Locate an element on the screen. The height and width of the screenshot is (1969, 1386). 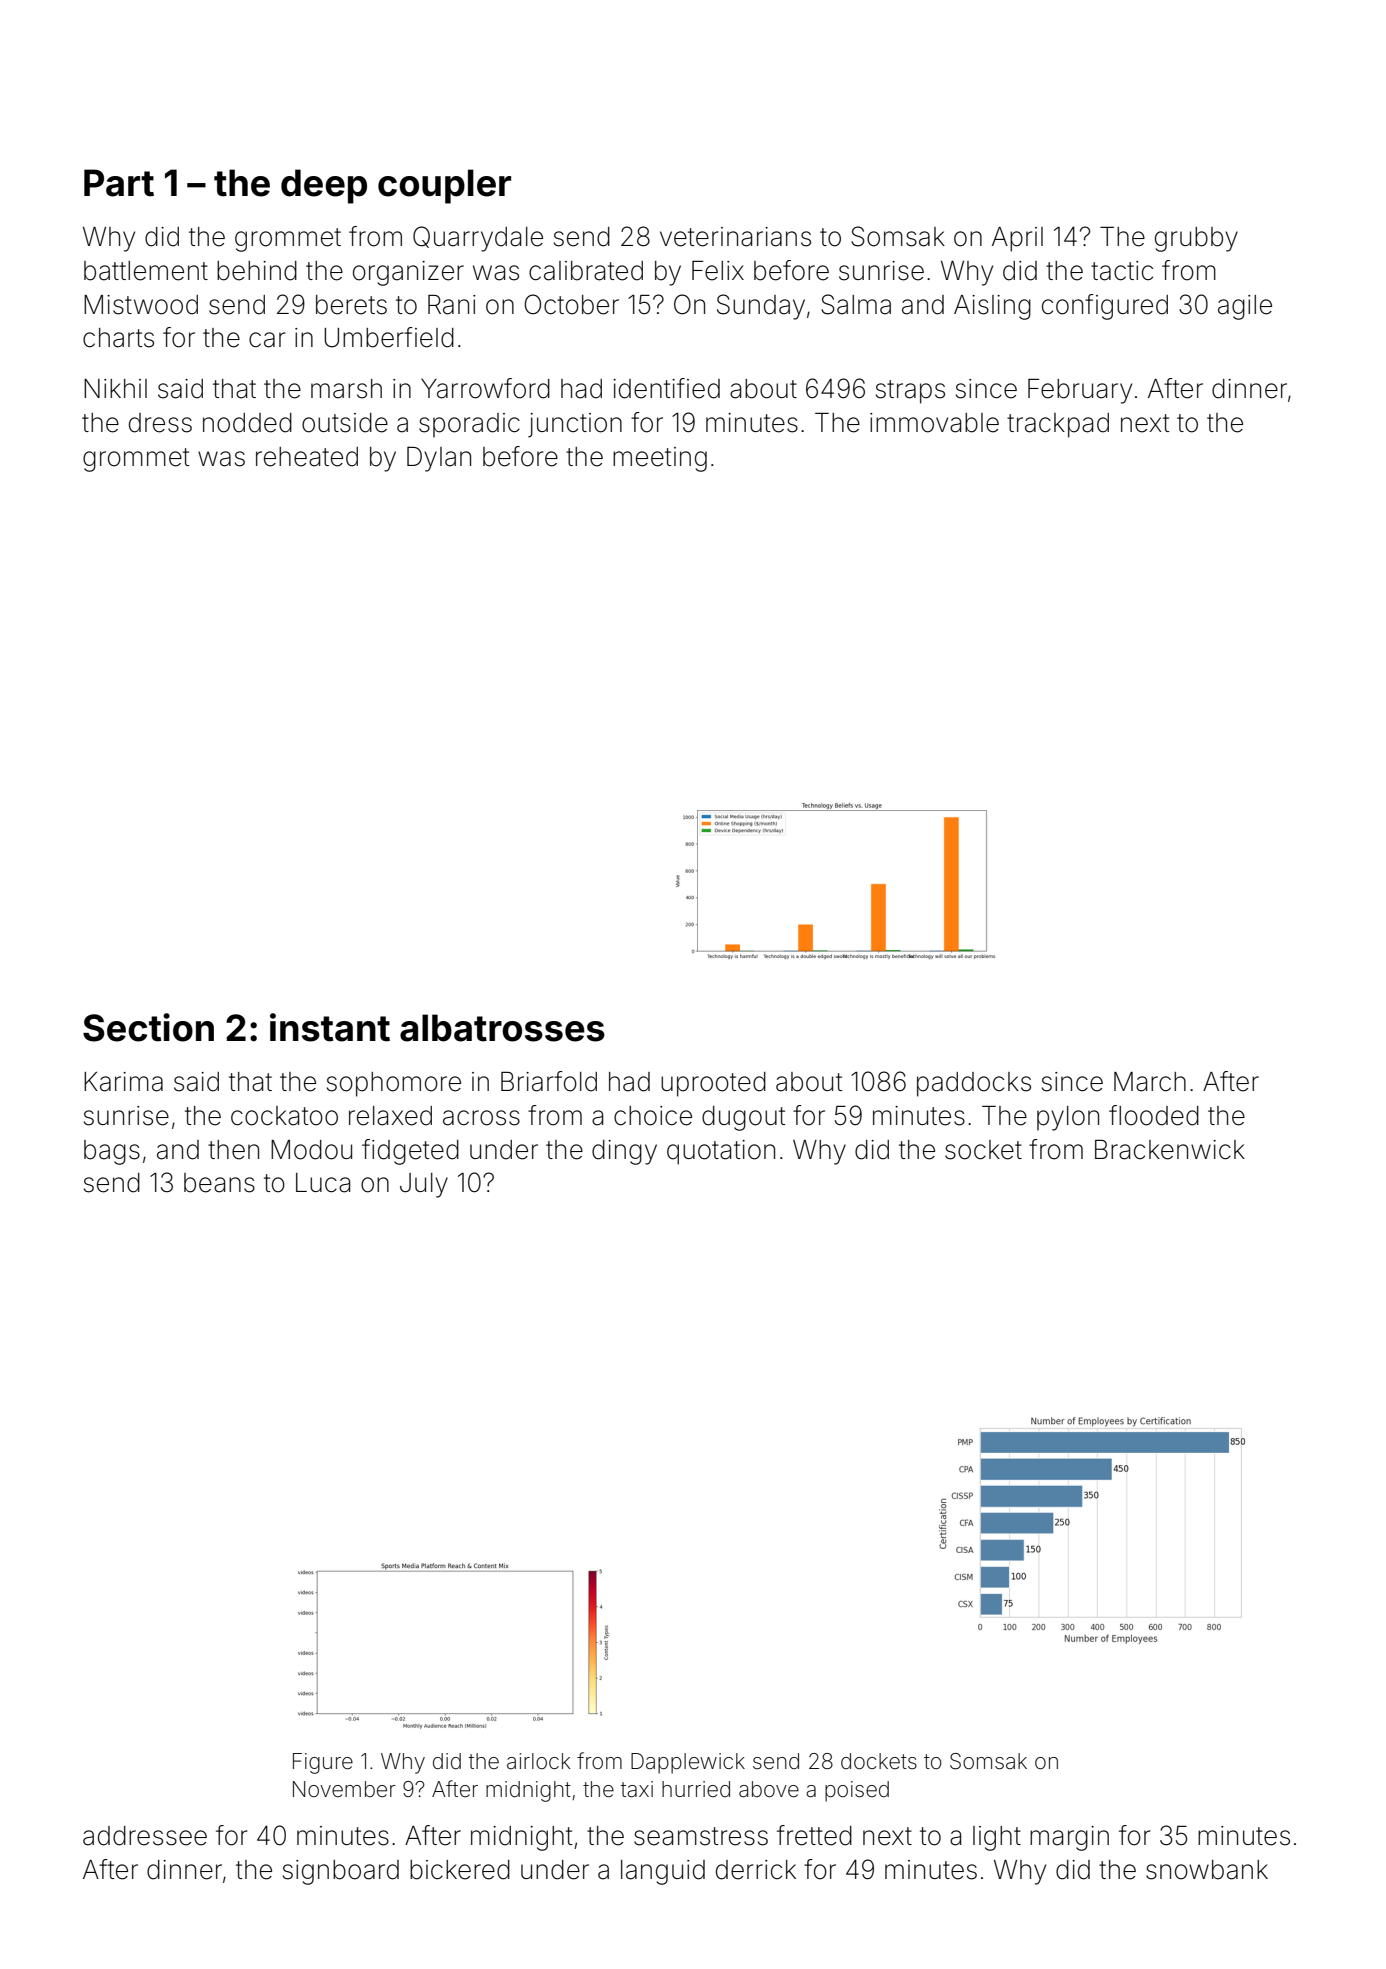
Brackenwick is located at coordinates (1170, 1150).
